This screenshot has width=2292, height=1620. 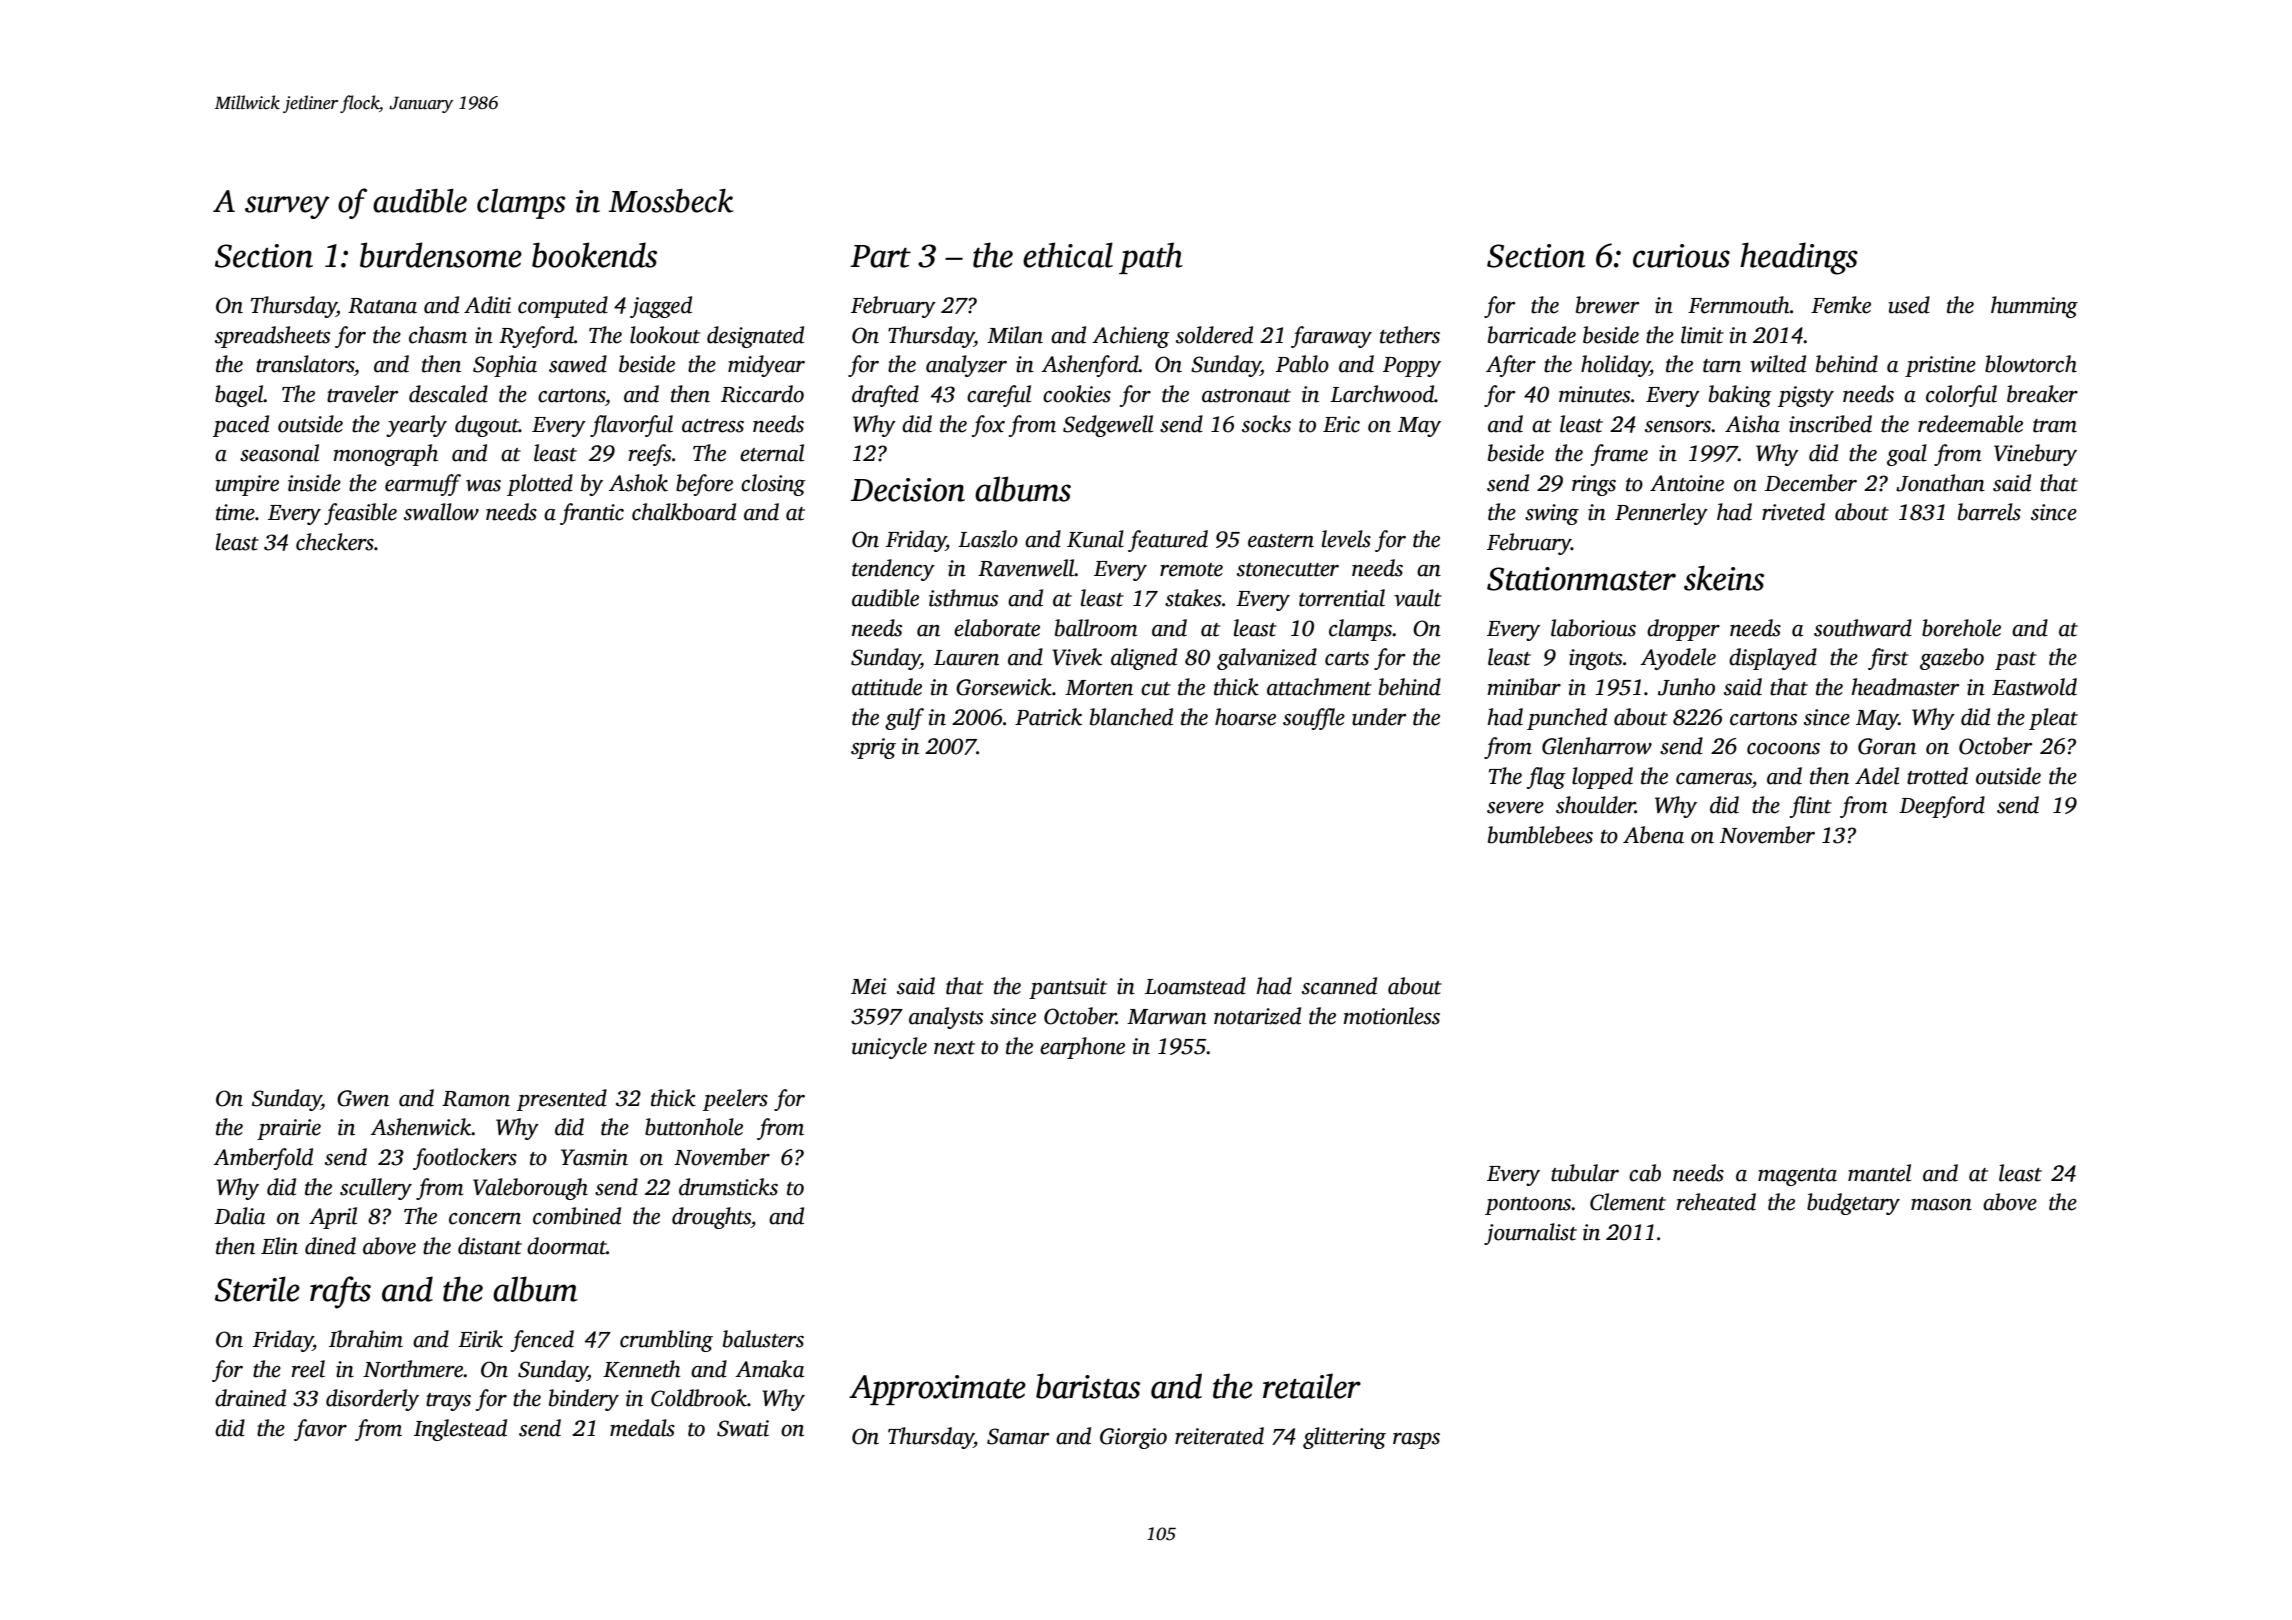 What do you see at coordinates (363, 1098) in the screenshot?
I see `Gwen` at bounding box center [363, 1098].
